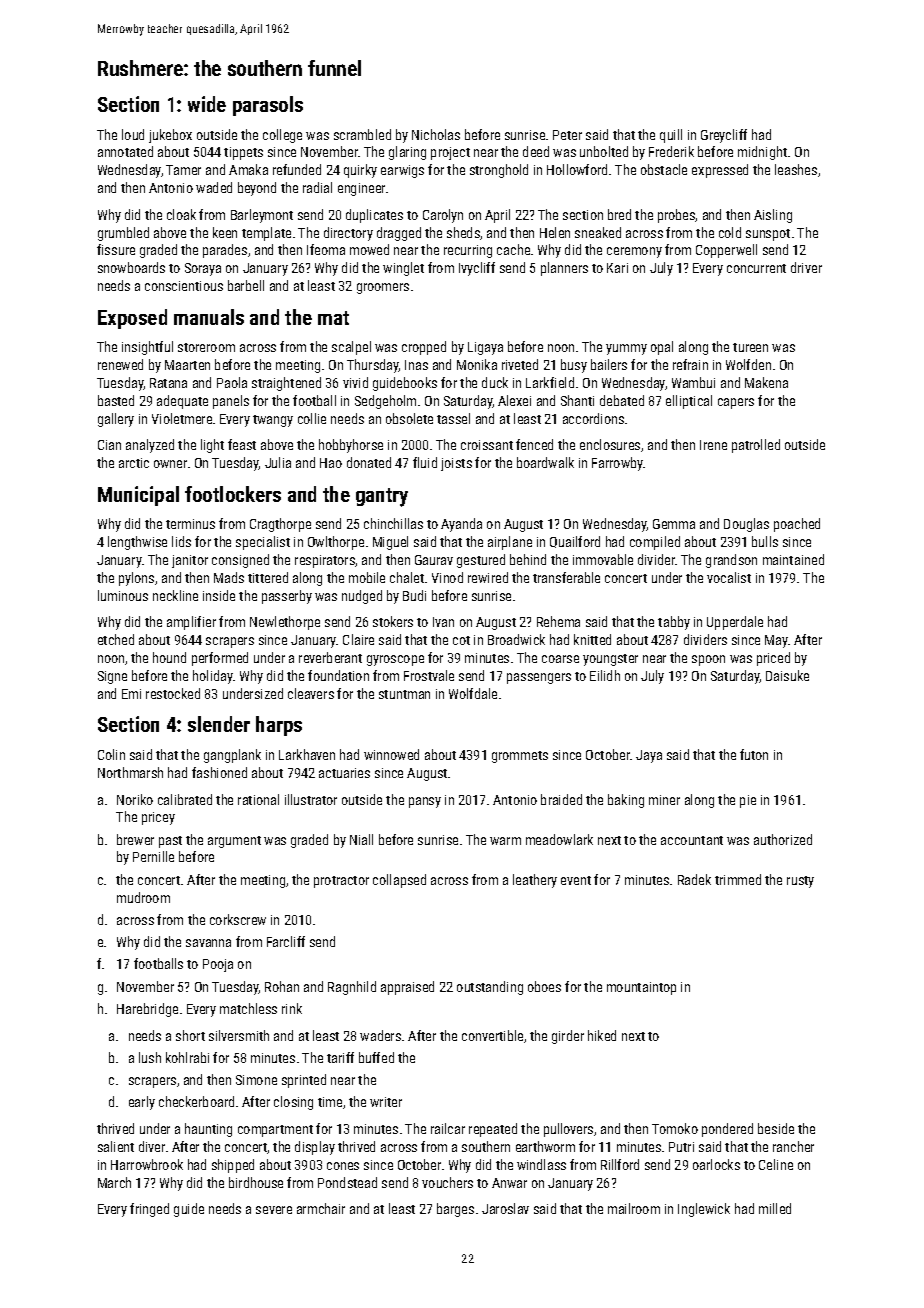  I want to click on cache, so click(513, 249).
